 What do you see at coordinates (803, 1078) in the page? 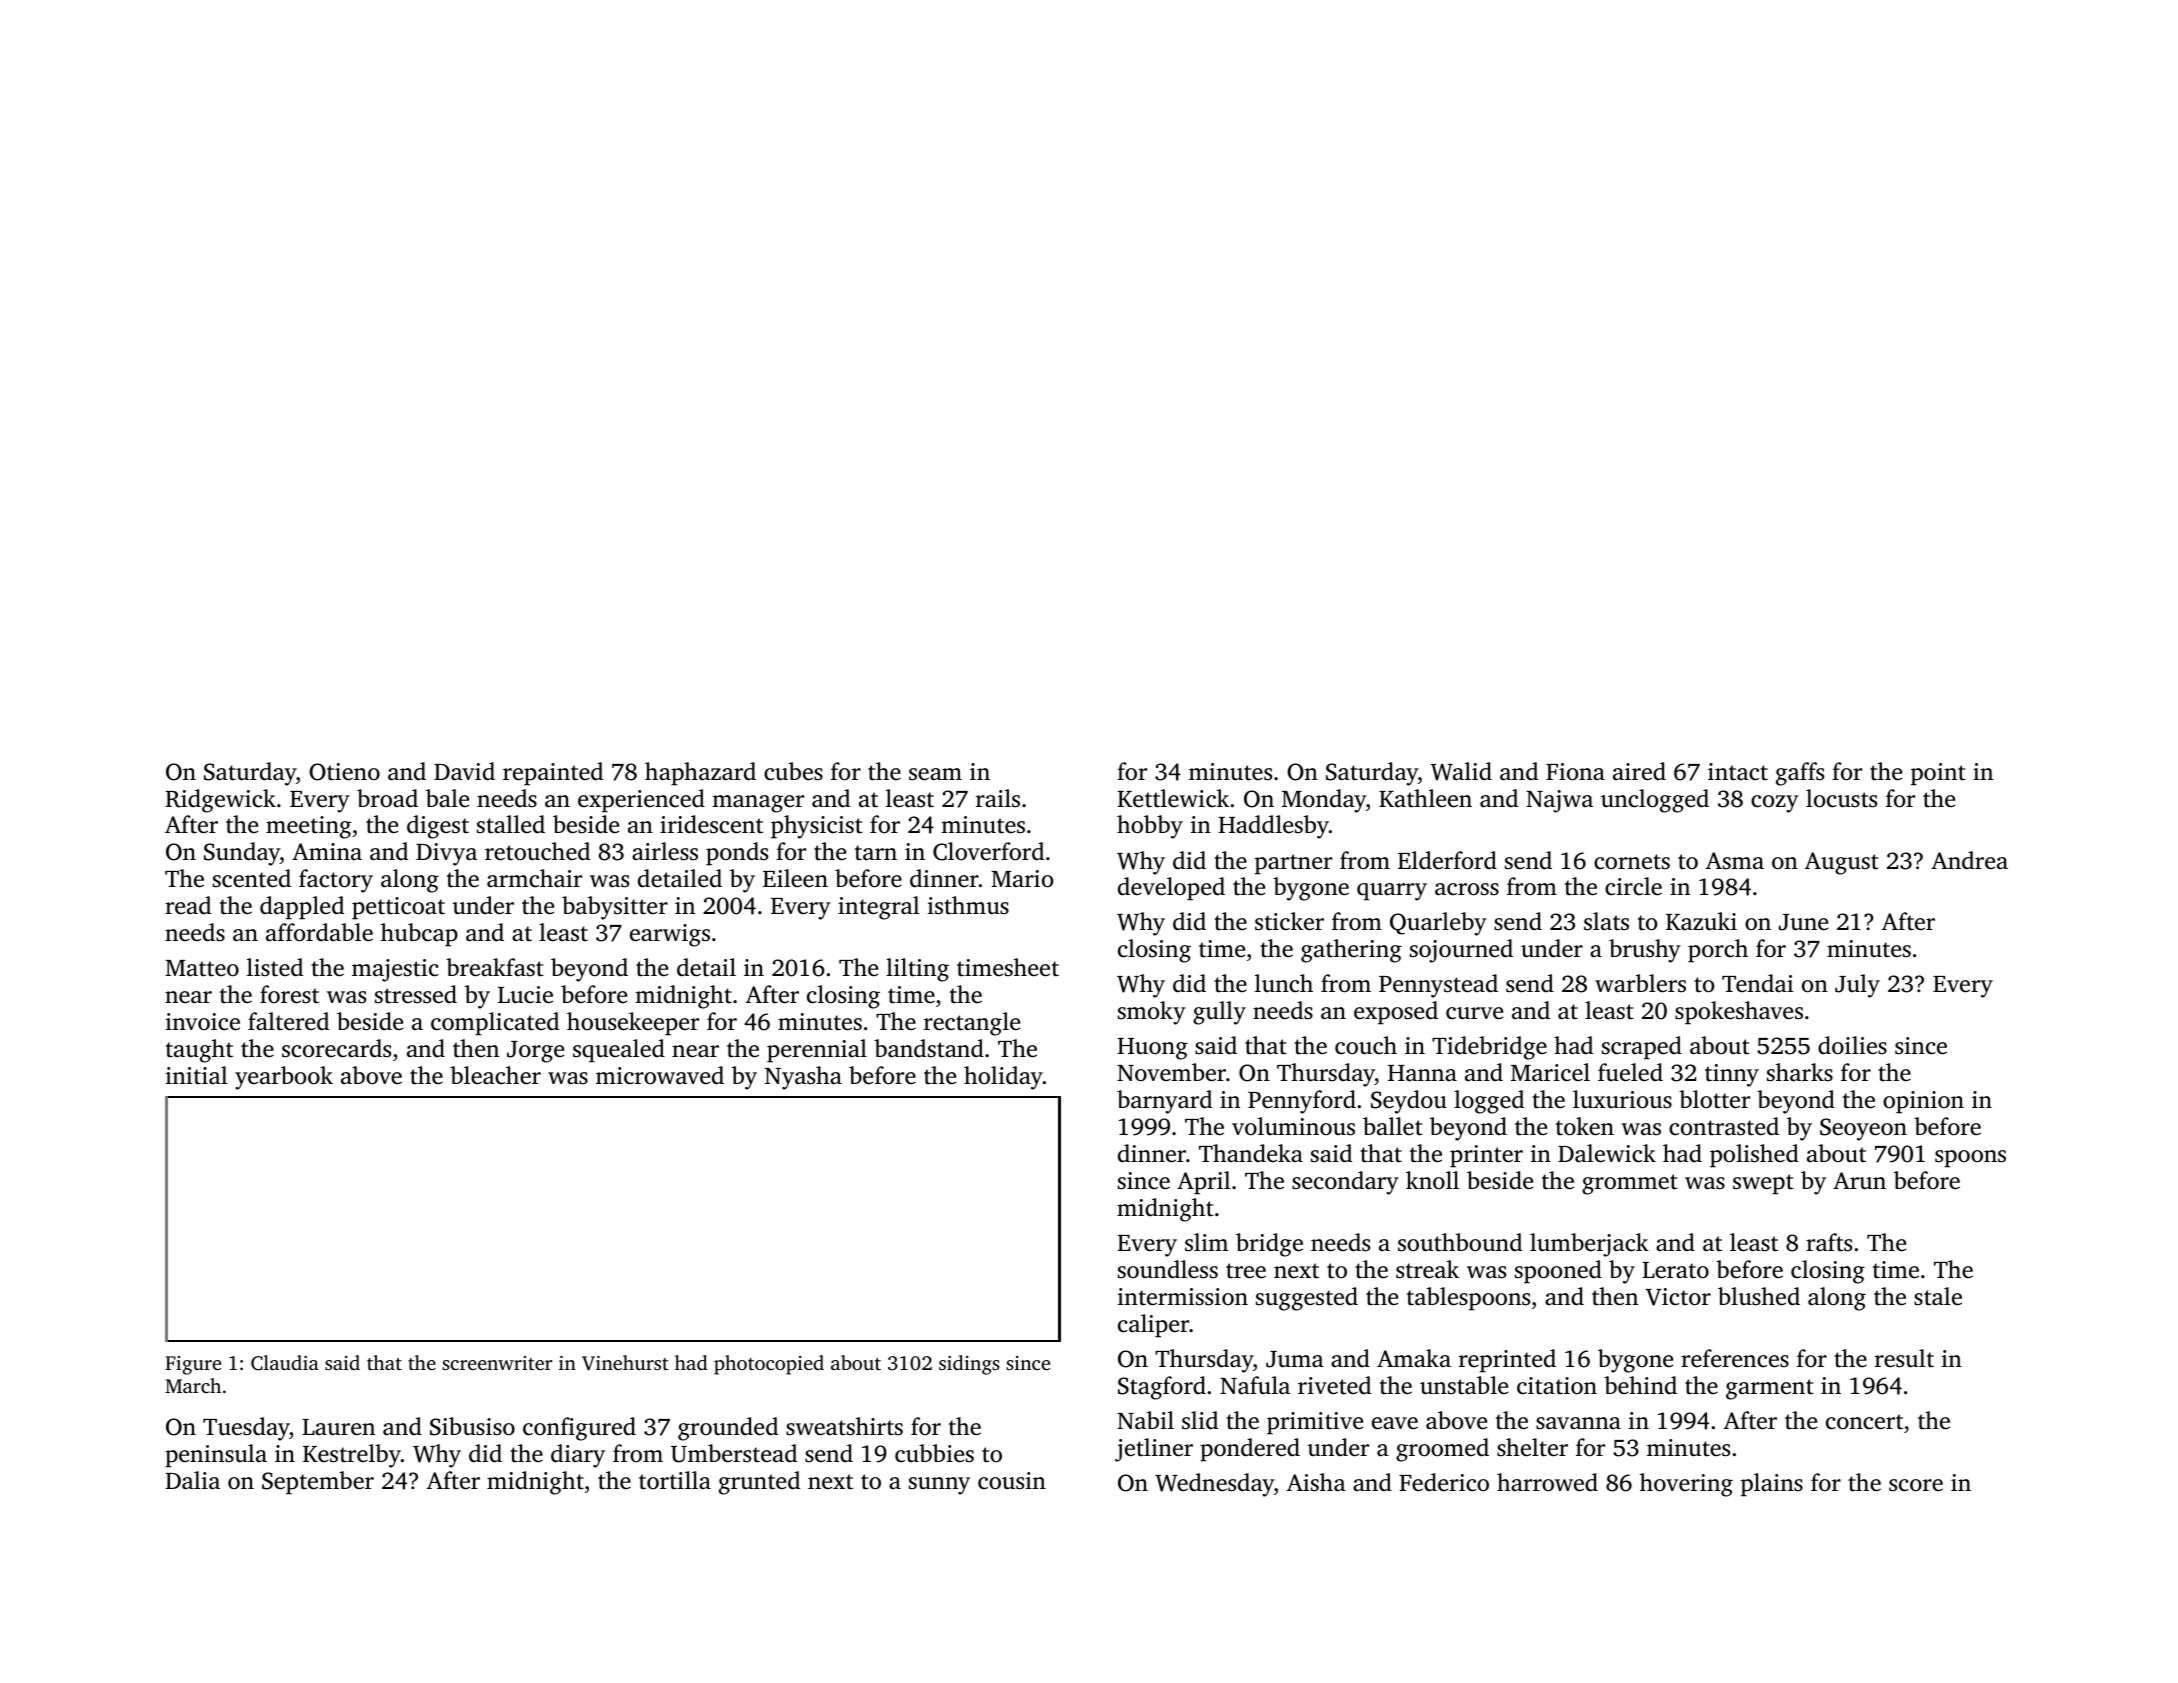
I see `Nyasha` at bounding box center [803, 1078].
